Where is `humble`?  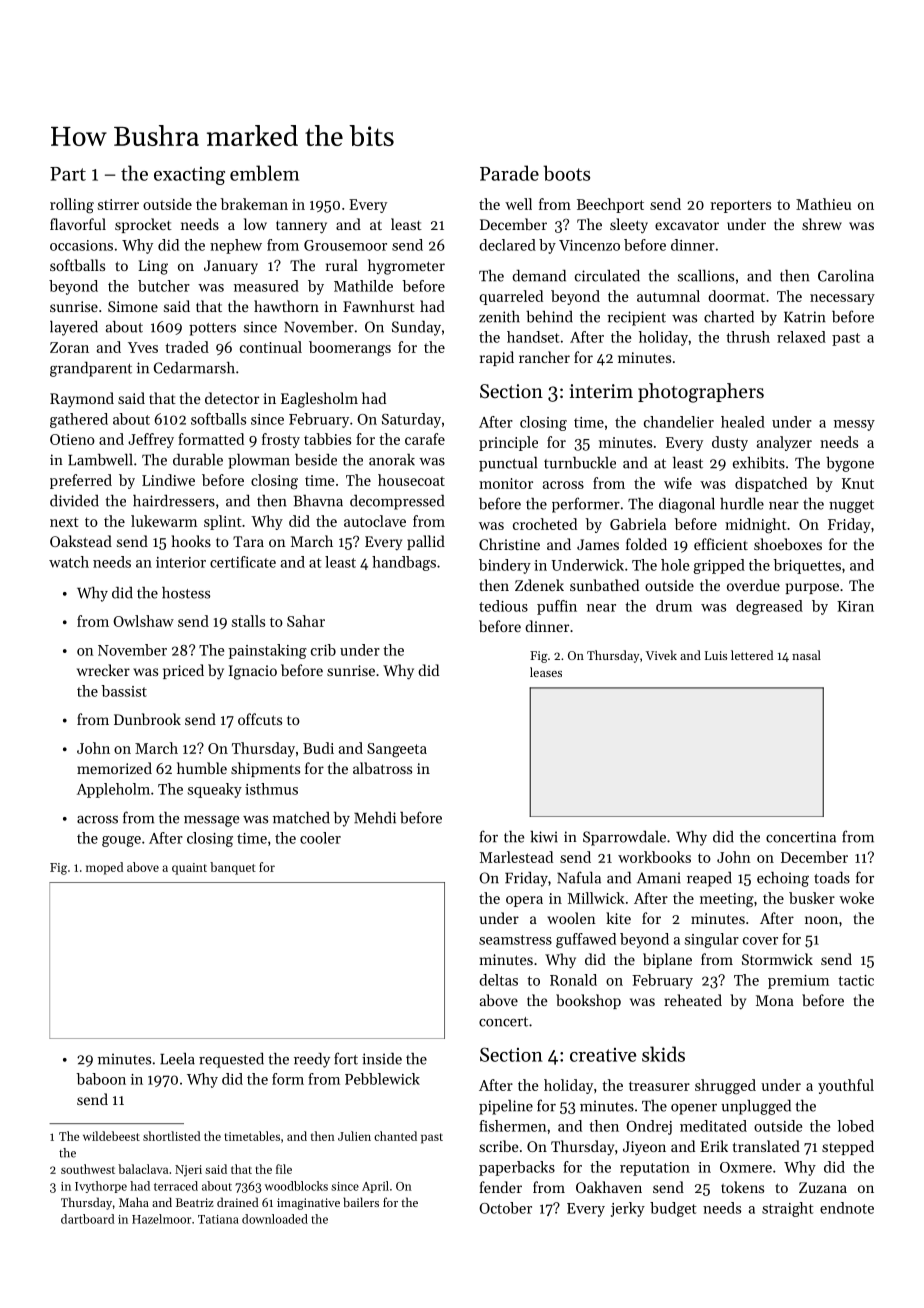
humble is located at coordinates (202, 768).
